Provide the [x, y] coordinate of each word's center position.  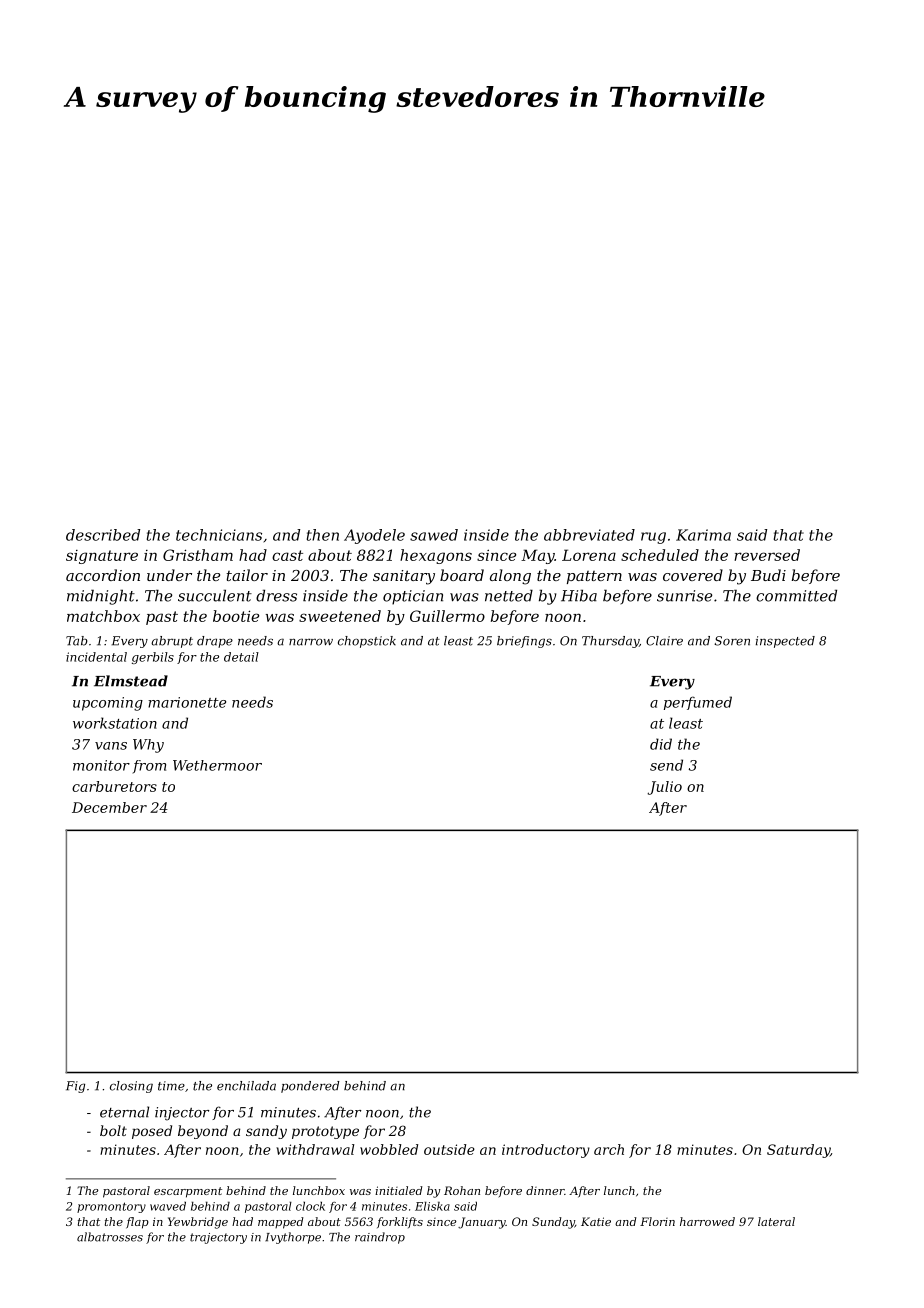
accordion [103, 575]
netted [509, 595]
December [109, 807]
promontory [111, 1207]
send [666, 765]
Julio [664, 788]
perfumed [698, 703]
